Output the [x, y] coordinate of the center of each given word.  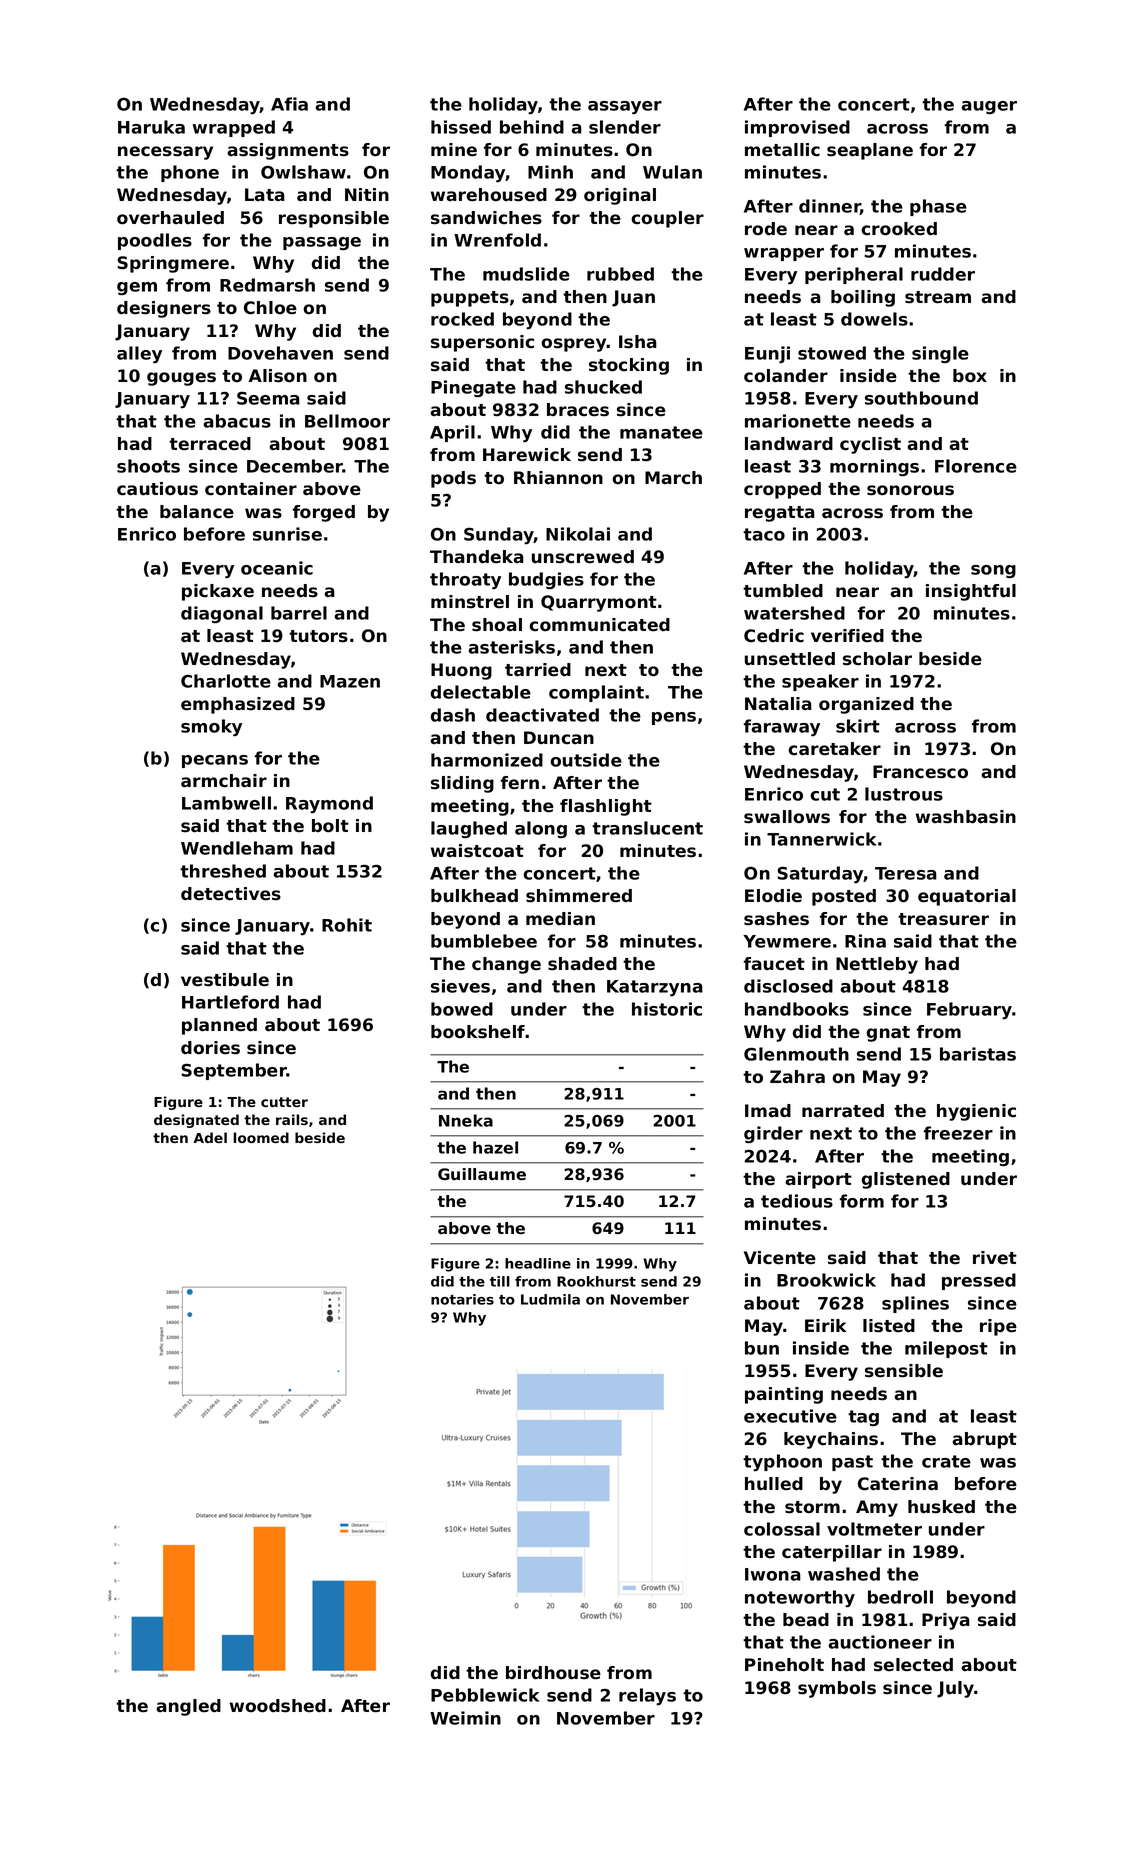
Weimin [465, 1718]
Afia [289, 104]
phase [938, 207]
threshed [223, 871]
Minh [550, 172]
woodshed [278, 1706]
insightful [971, 592]
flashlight [606, 807]
